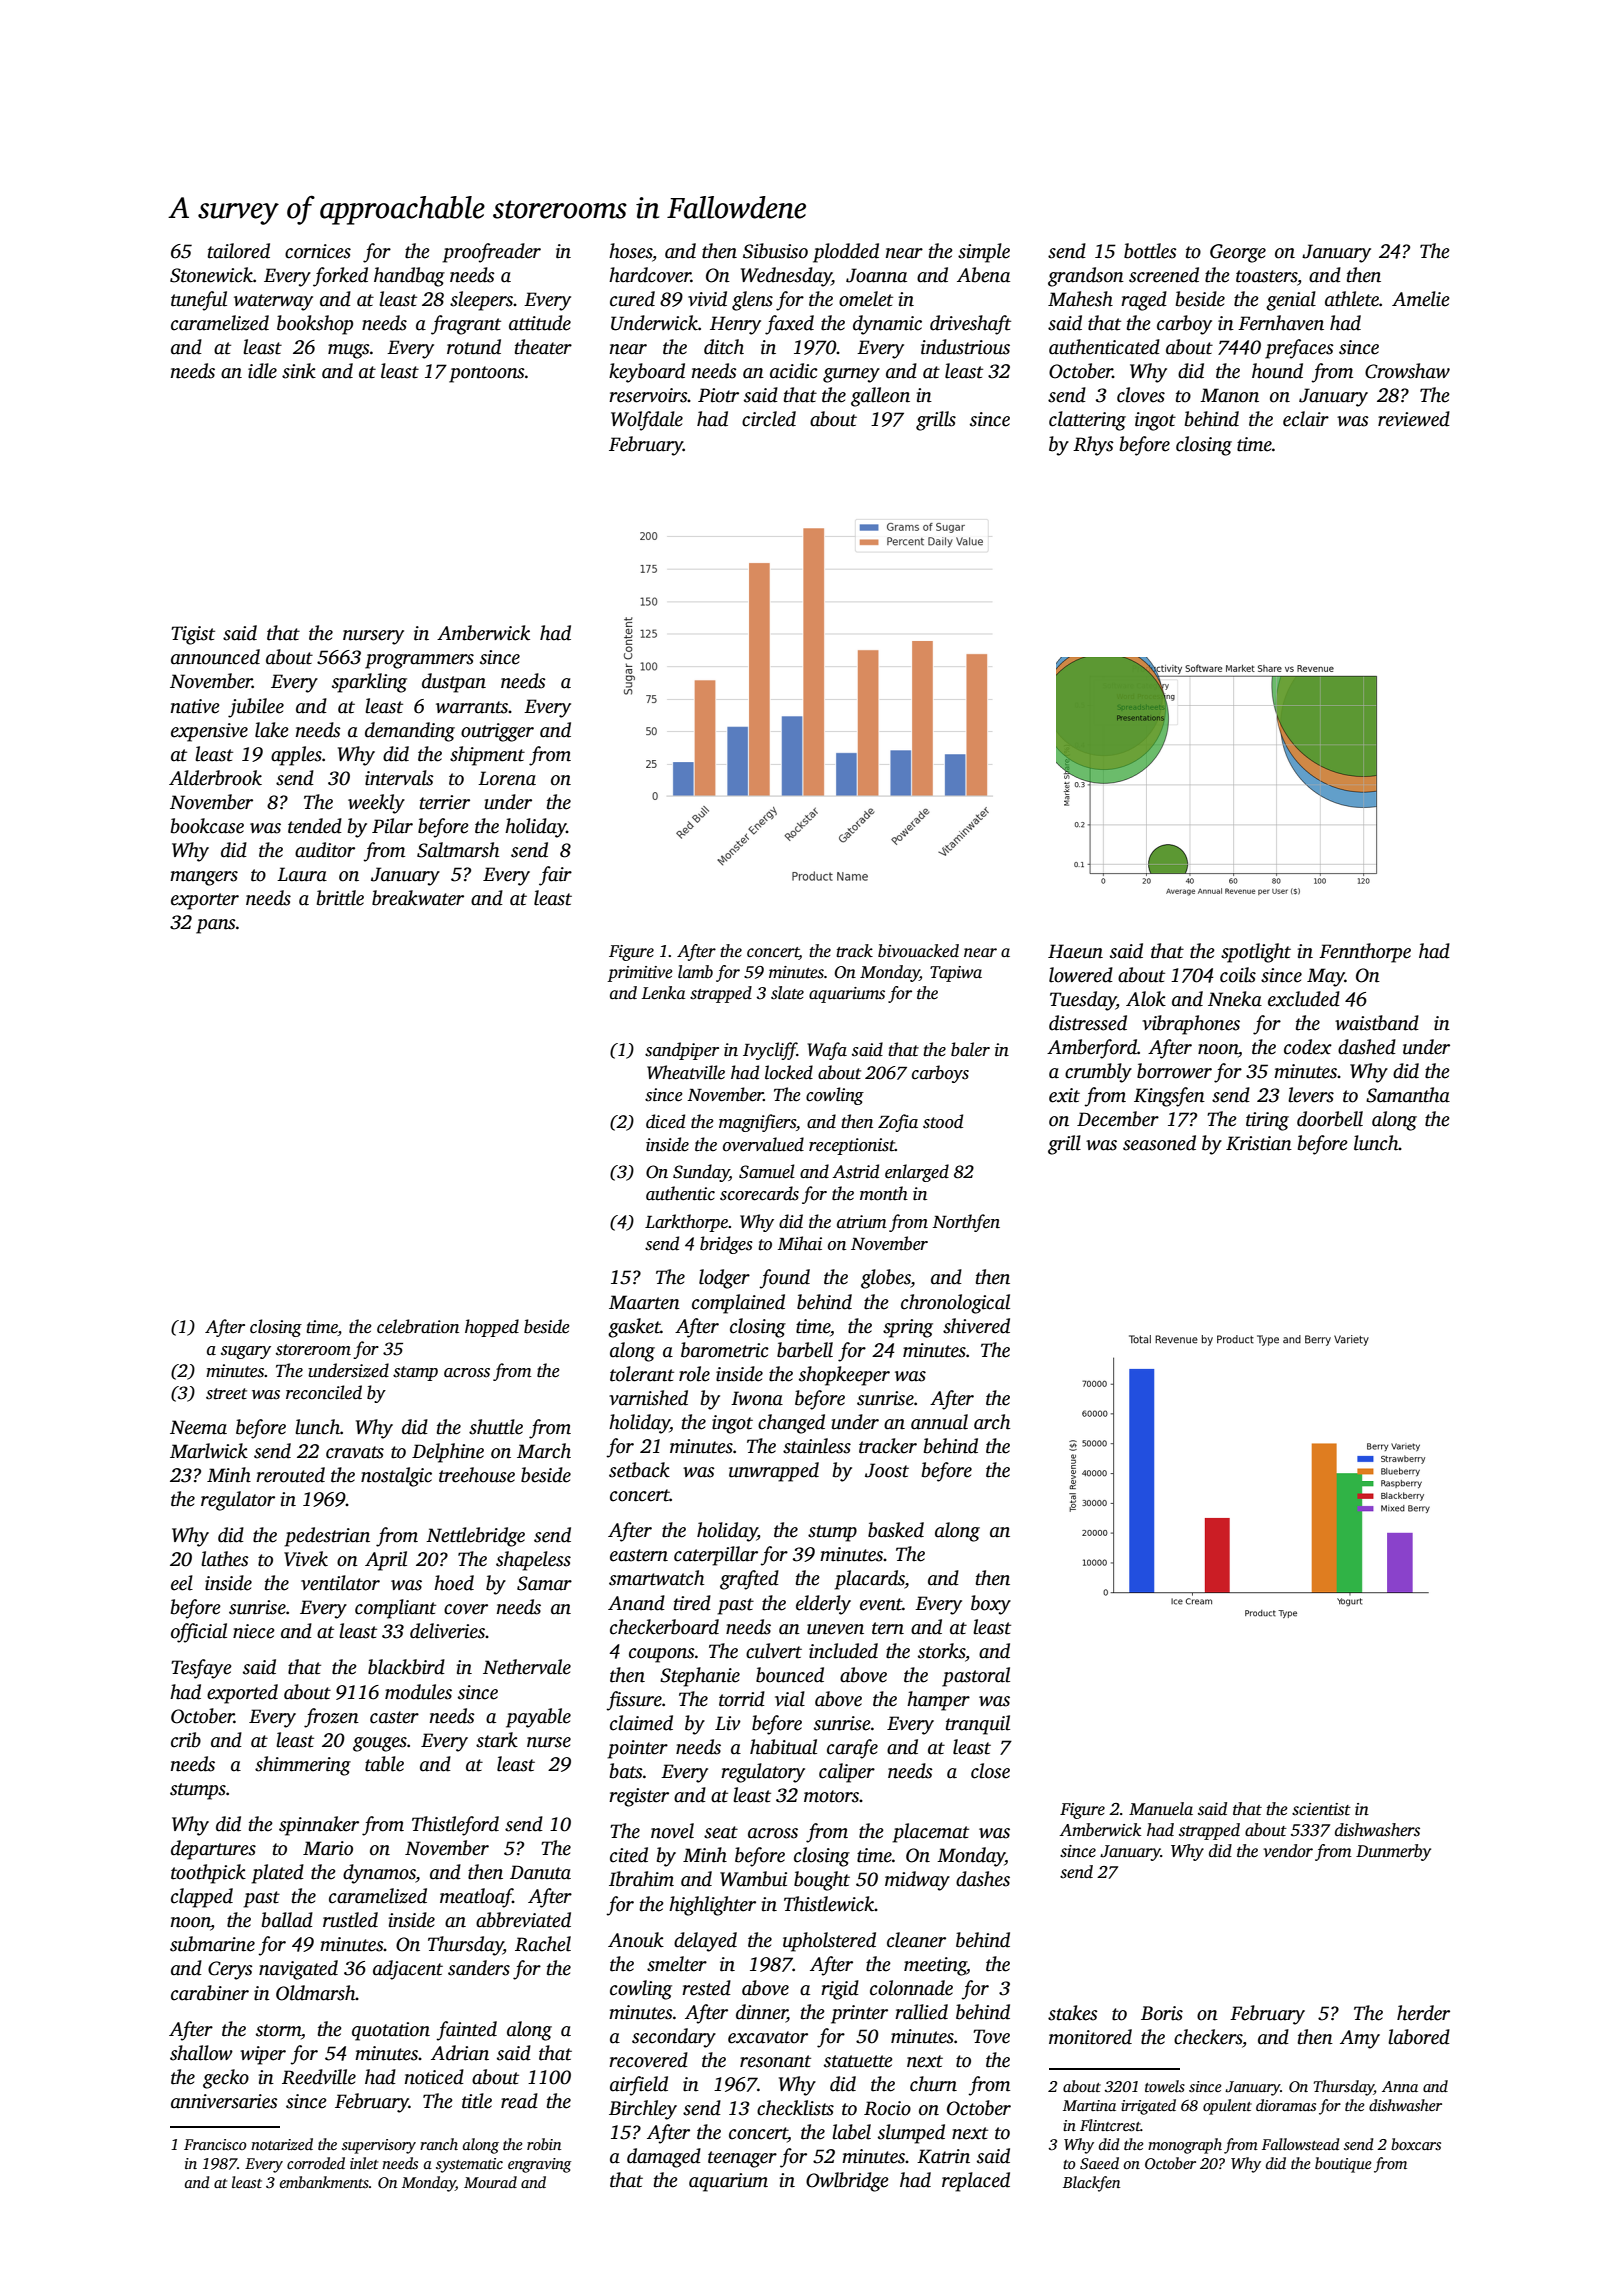 This document has height=2292, width=1620. I want to click on slate, so click(787, 993).
